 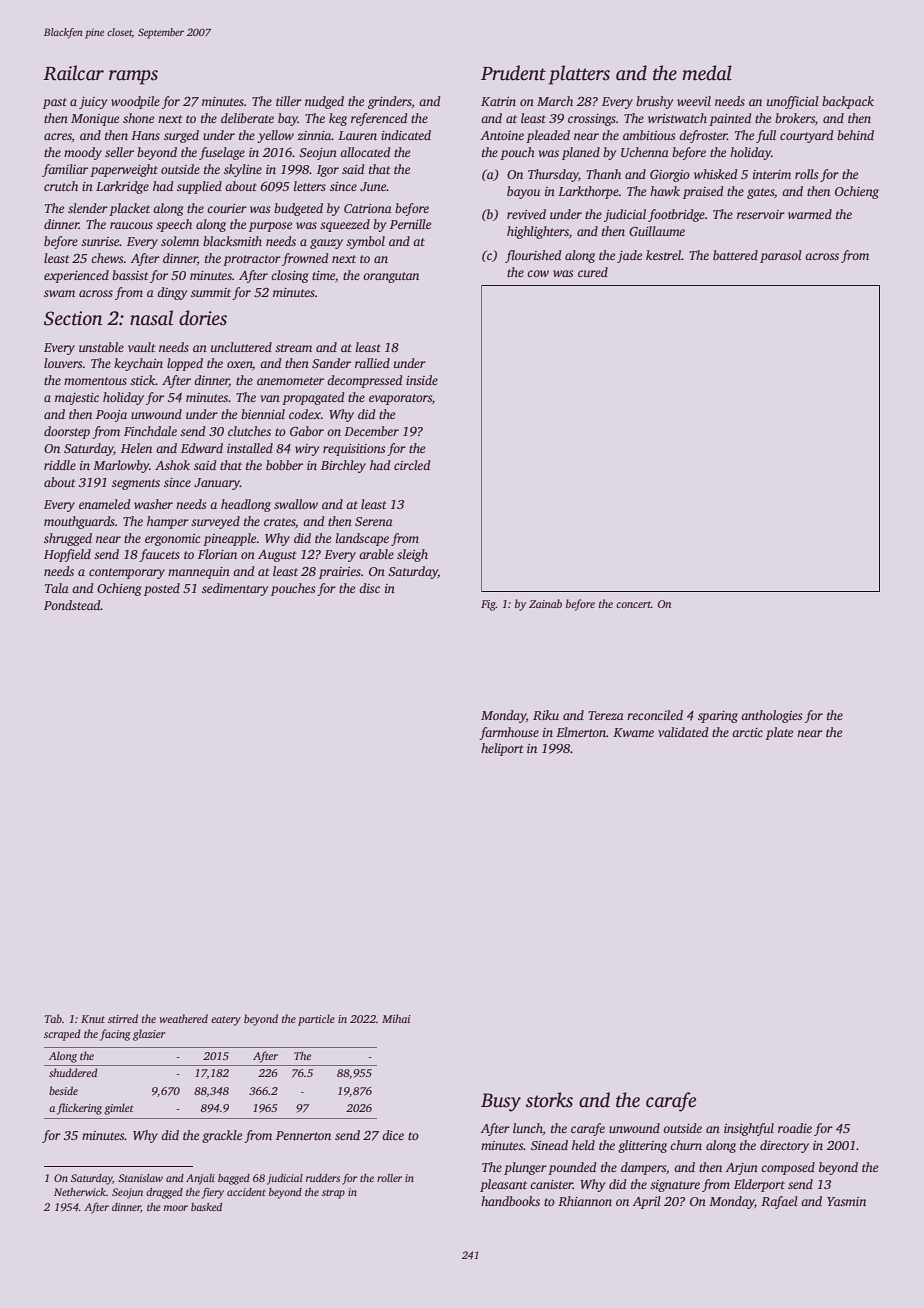 I want to click on medal, so click(x=707, y=73).
